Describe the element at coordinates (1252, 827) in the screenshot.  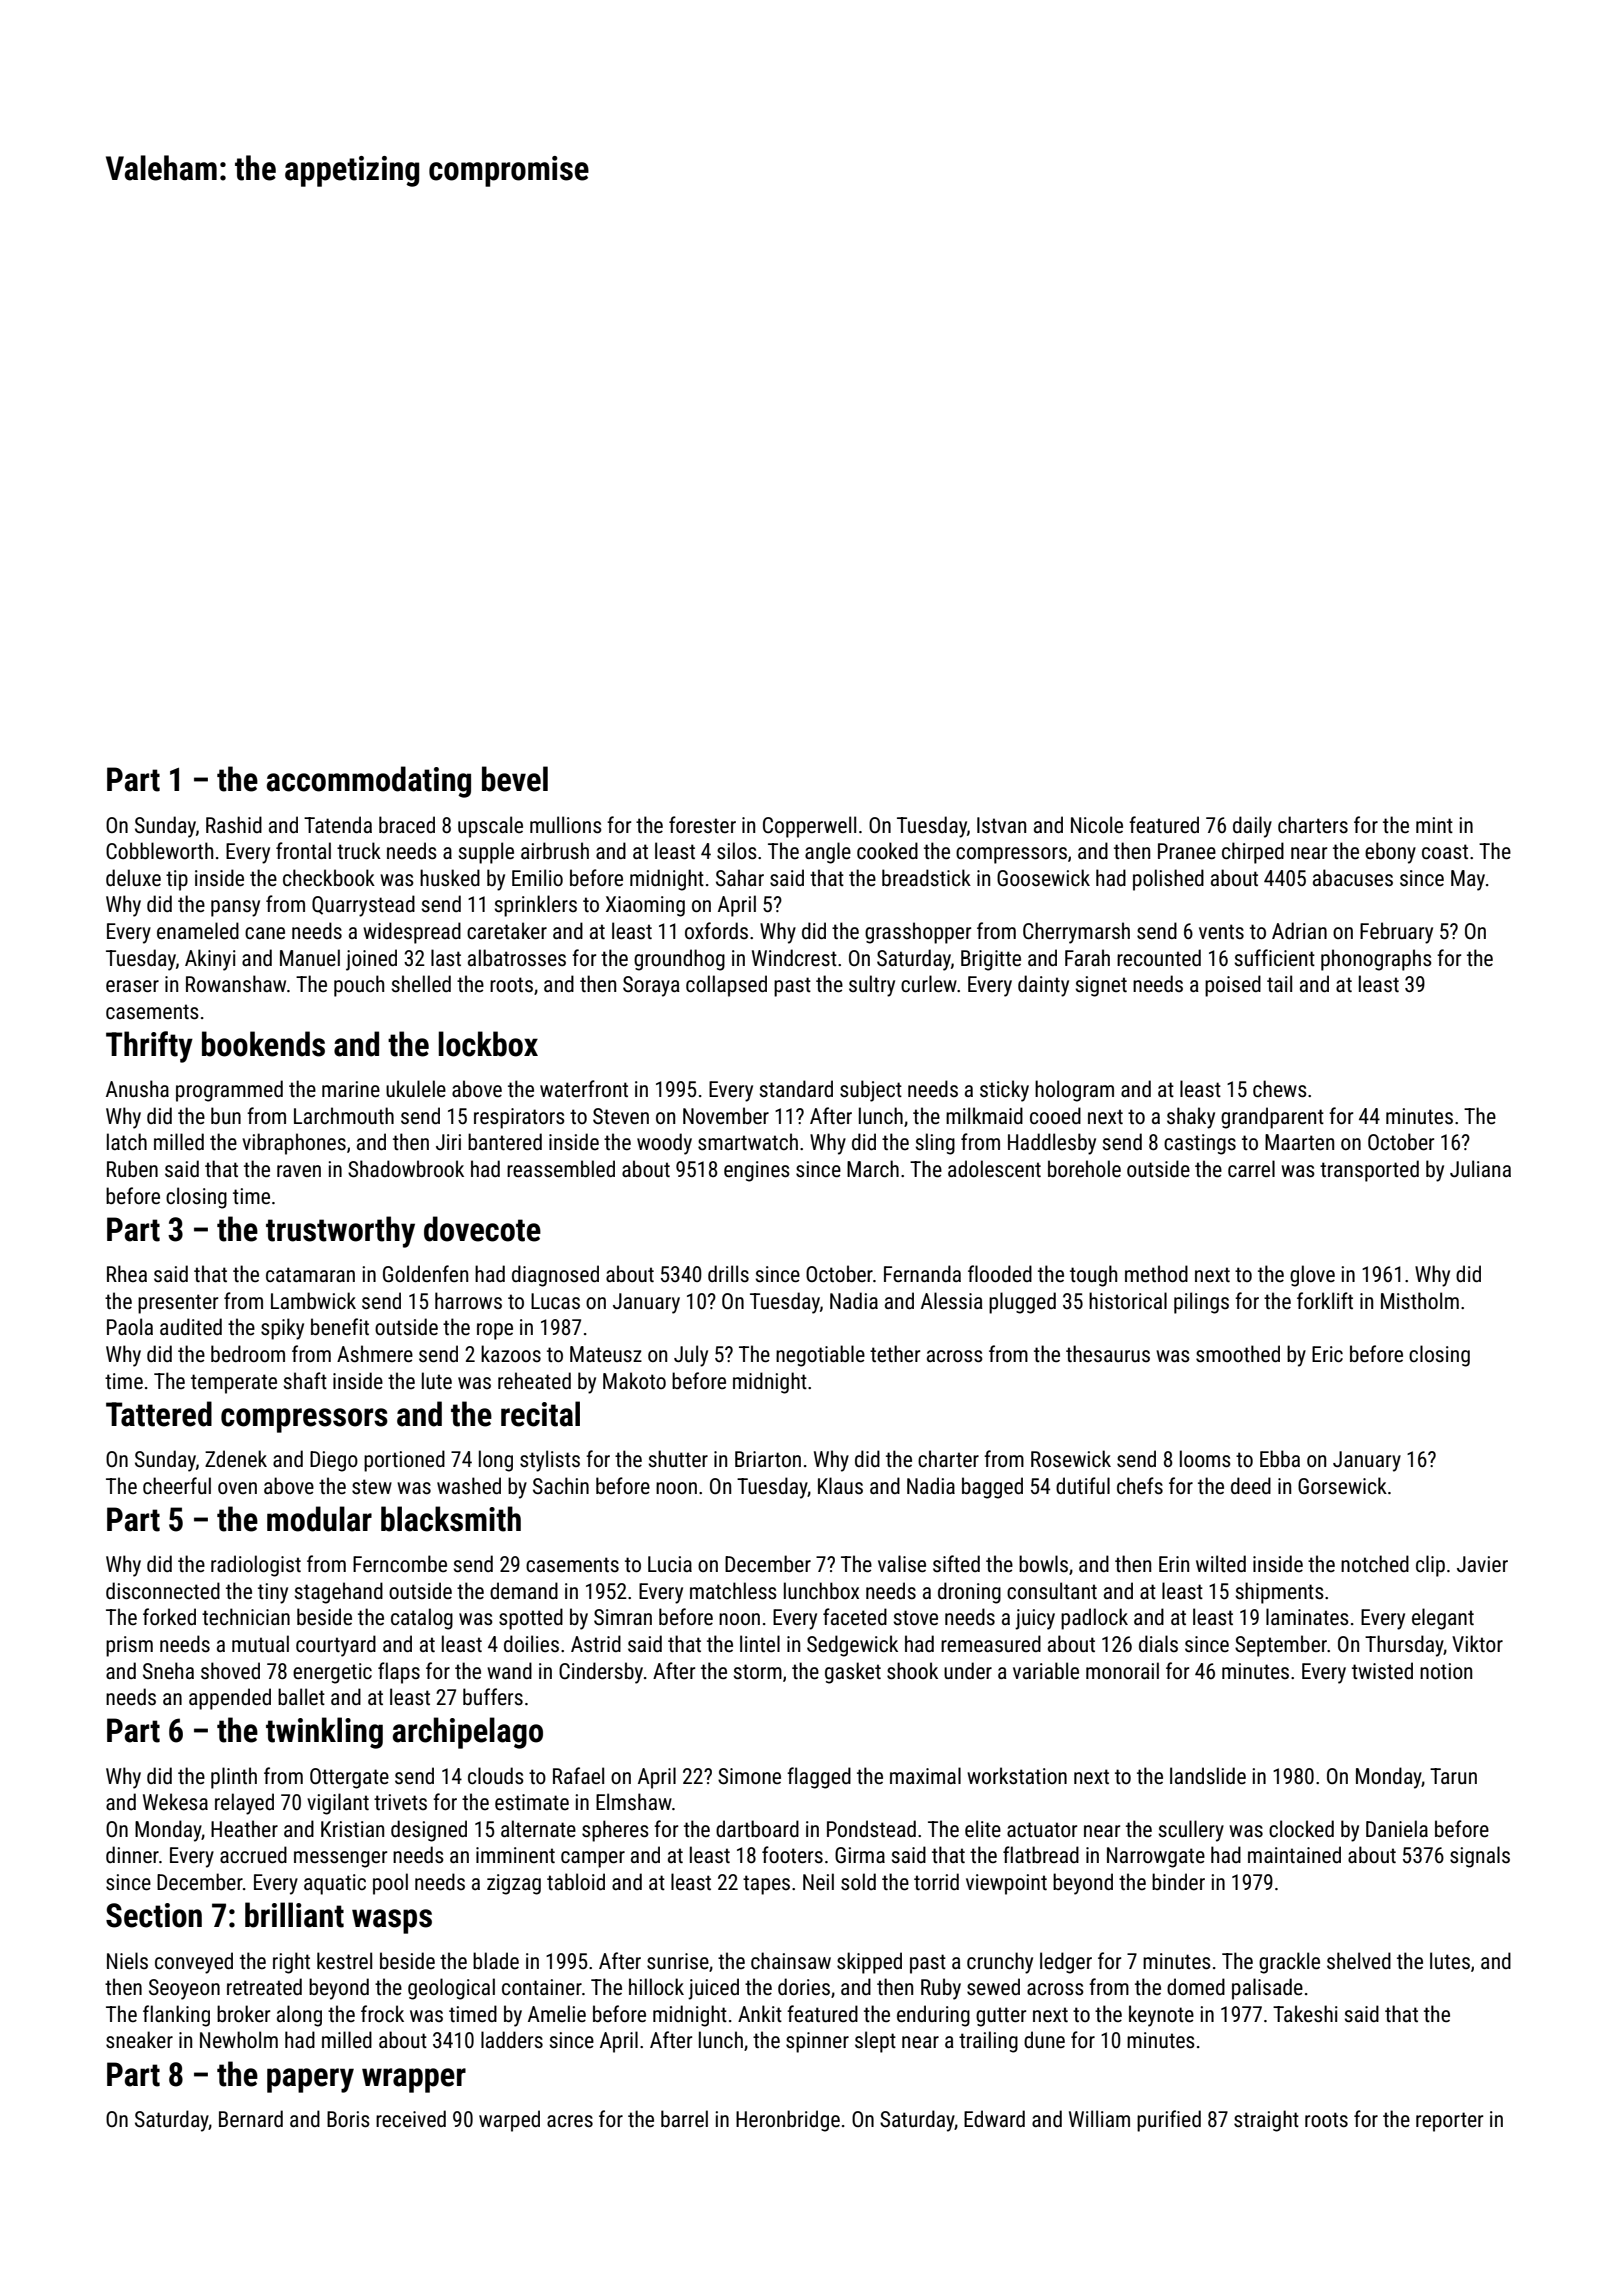
I see `daily` at that location.
